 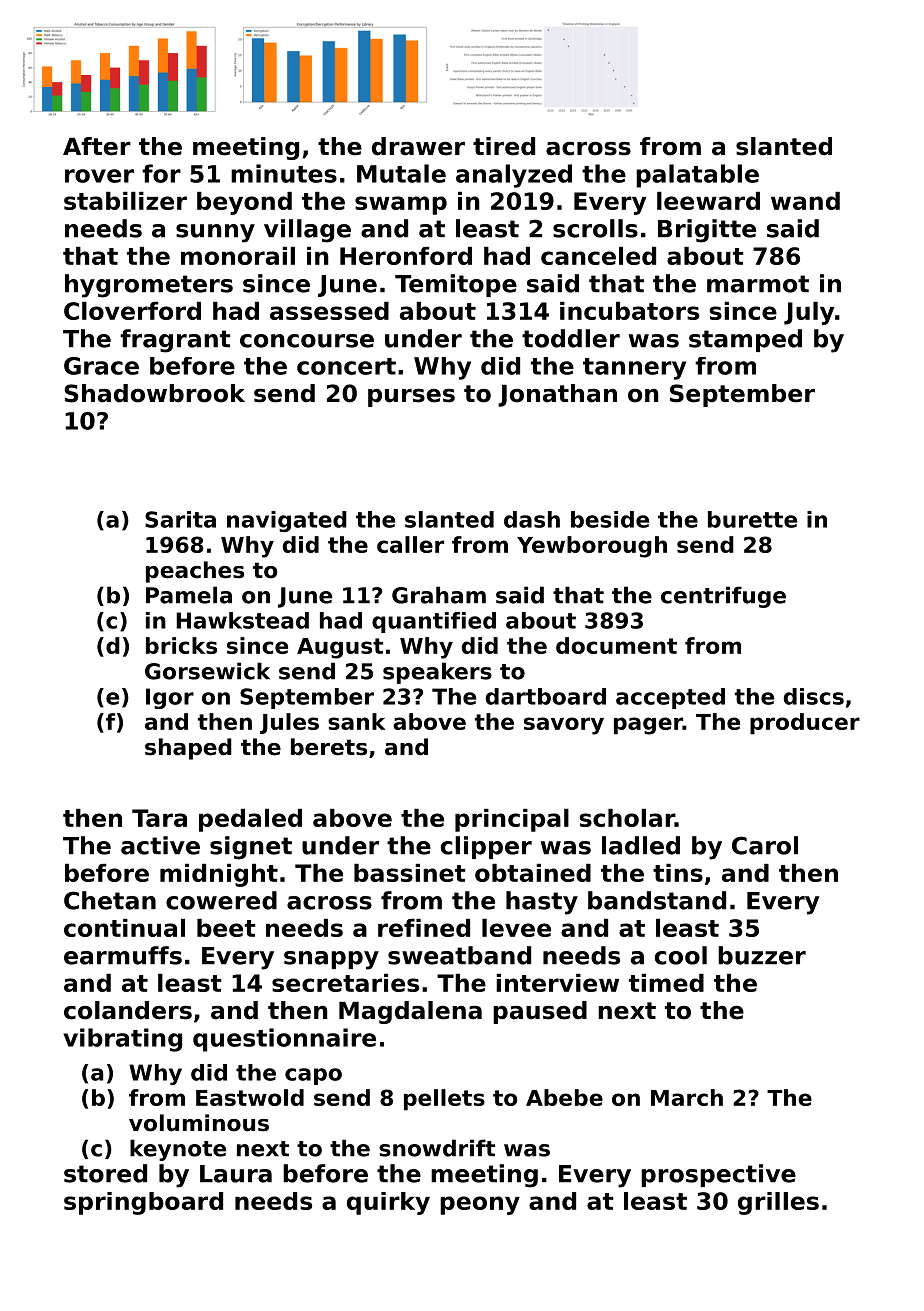 I want to click on voluminous, so click(x=199, y=1123).
